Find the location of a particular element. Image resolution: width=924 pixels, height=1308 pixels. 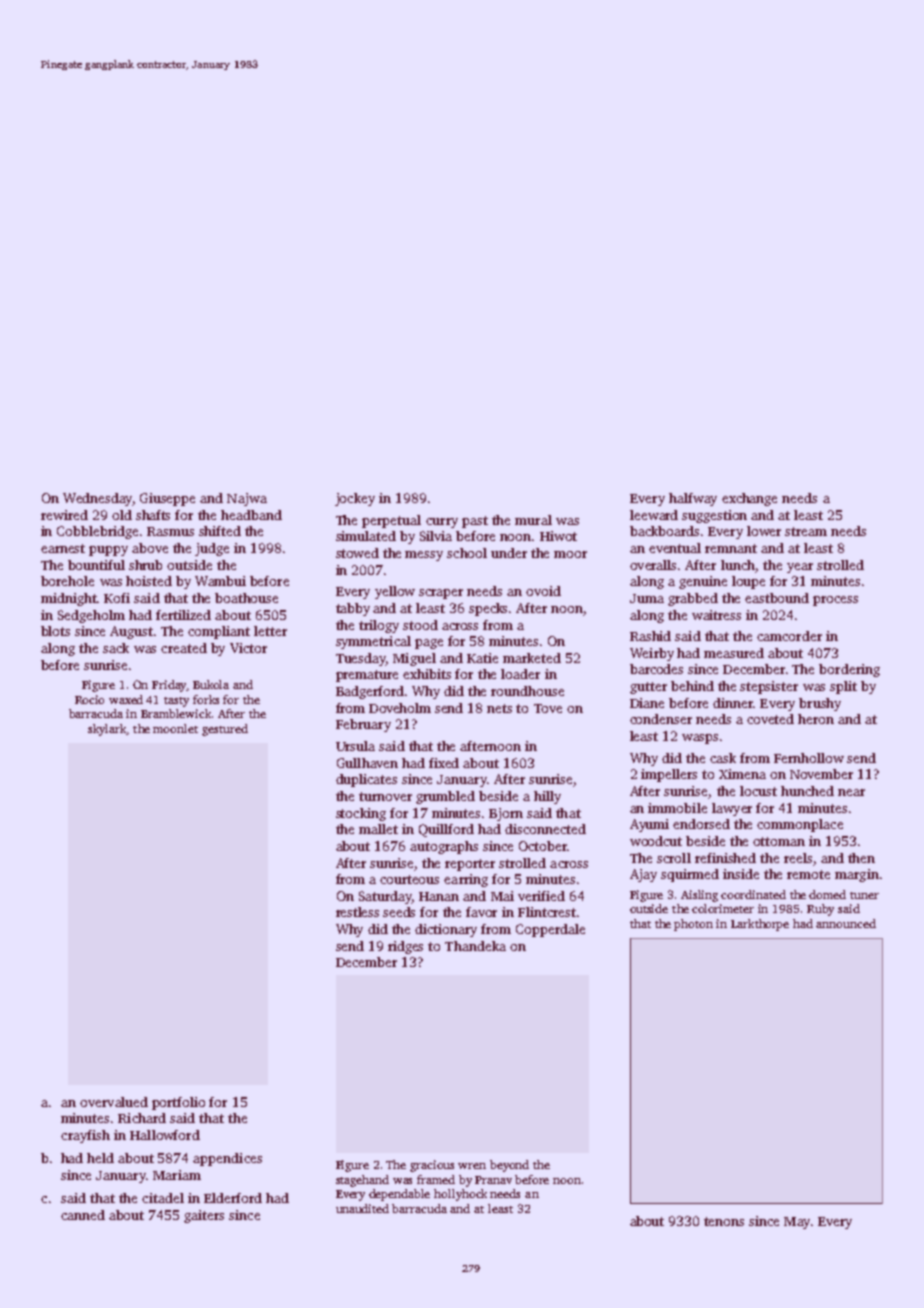

appendices is located at coordinates (227, 1159).
